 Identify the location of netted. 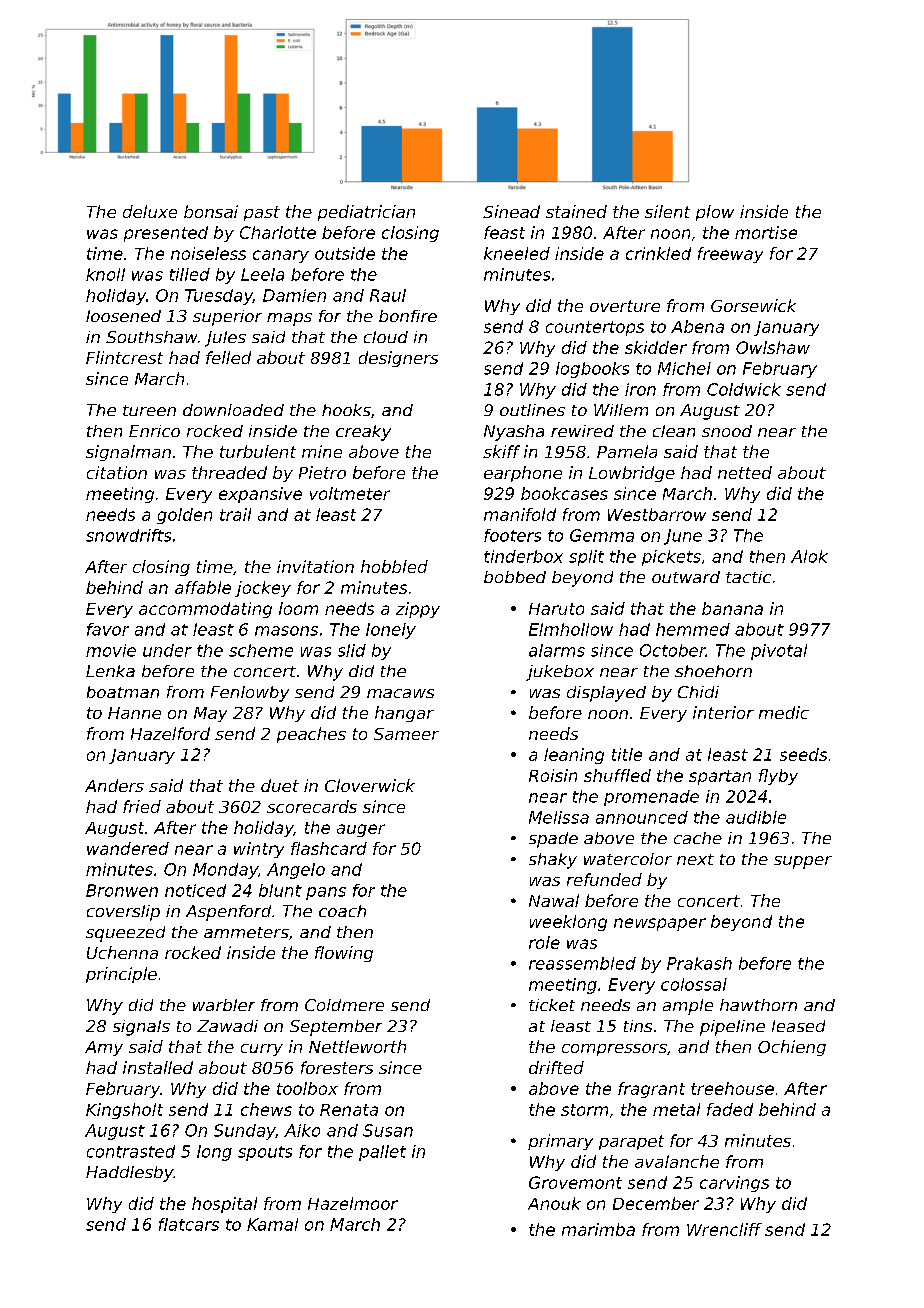
(745, 472).
